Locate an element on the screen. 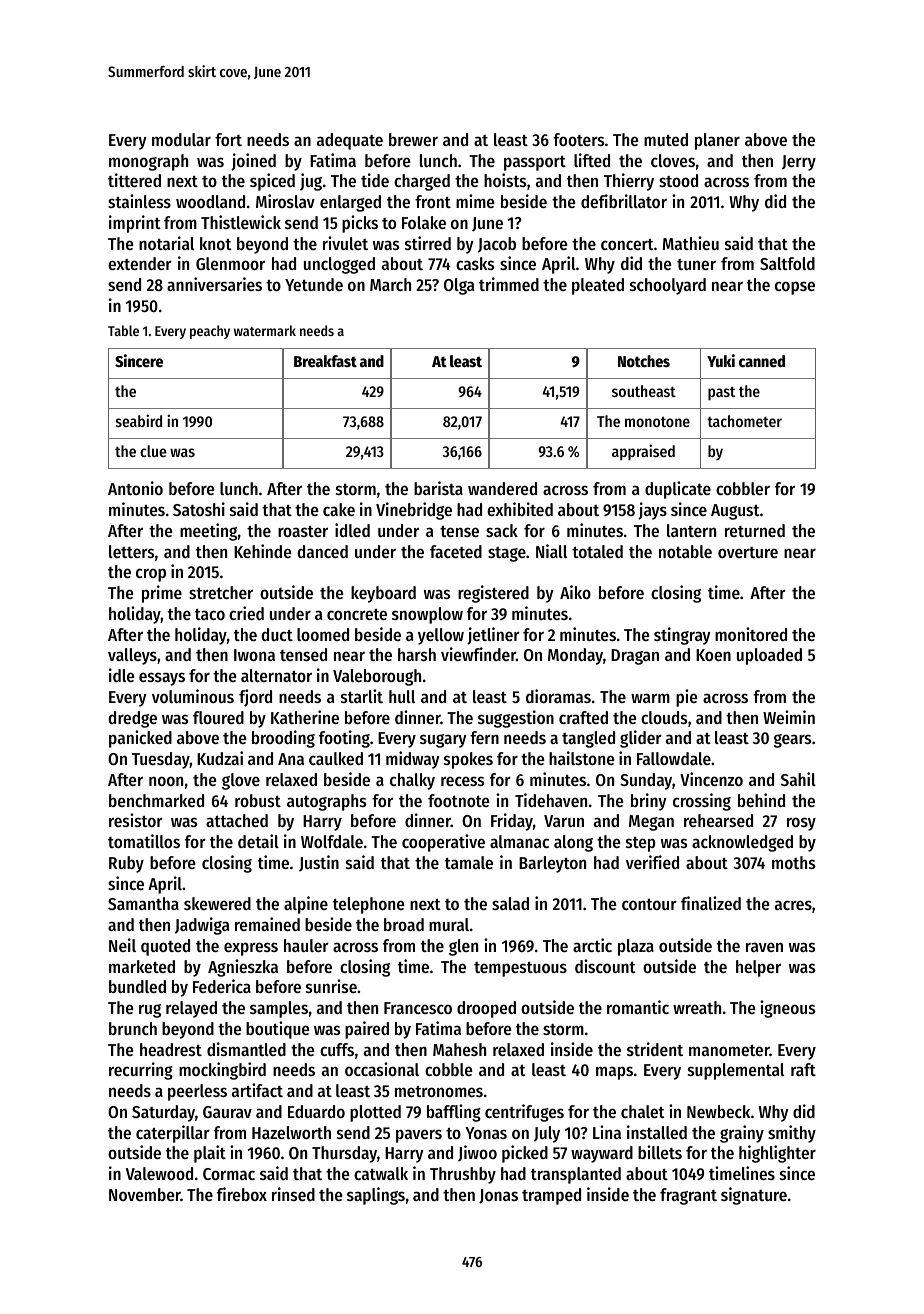  jays is located at coordinates (652, 511).
